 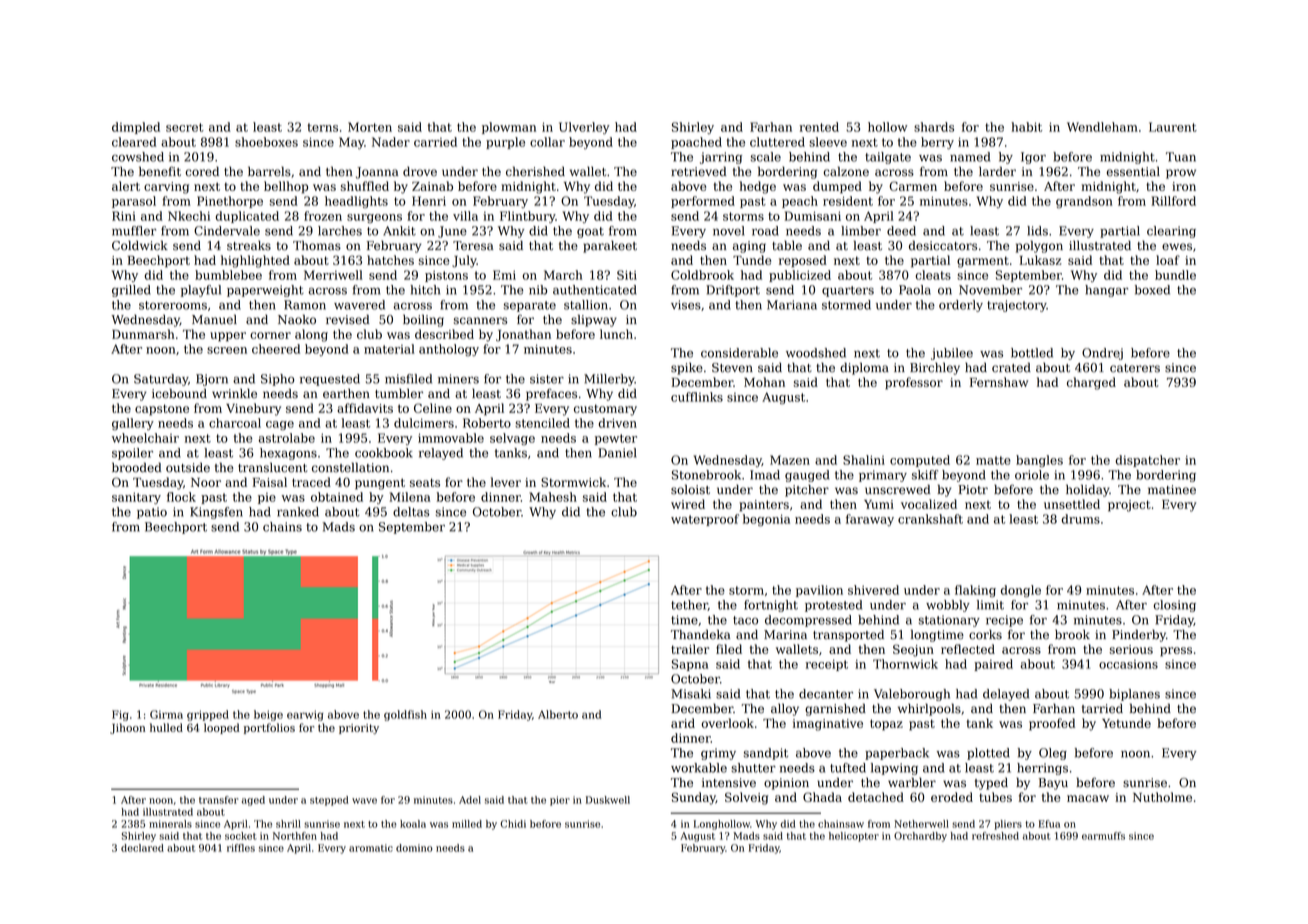 I want to click on Morten, so click(x=370, y=127).
